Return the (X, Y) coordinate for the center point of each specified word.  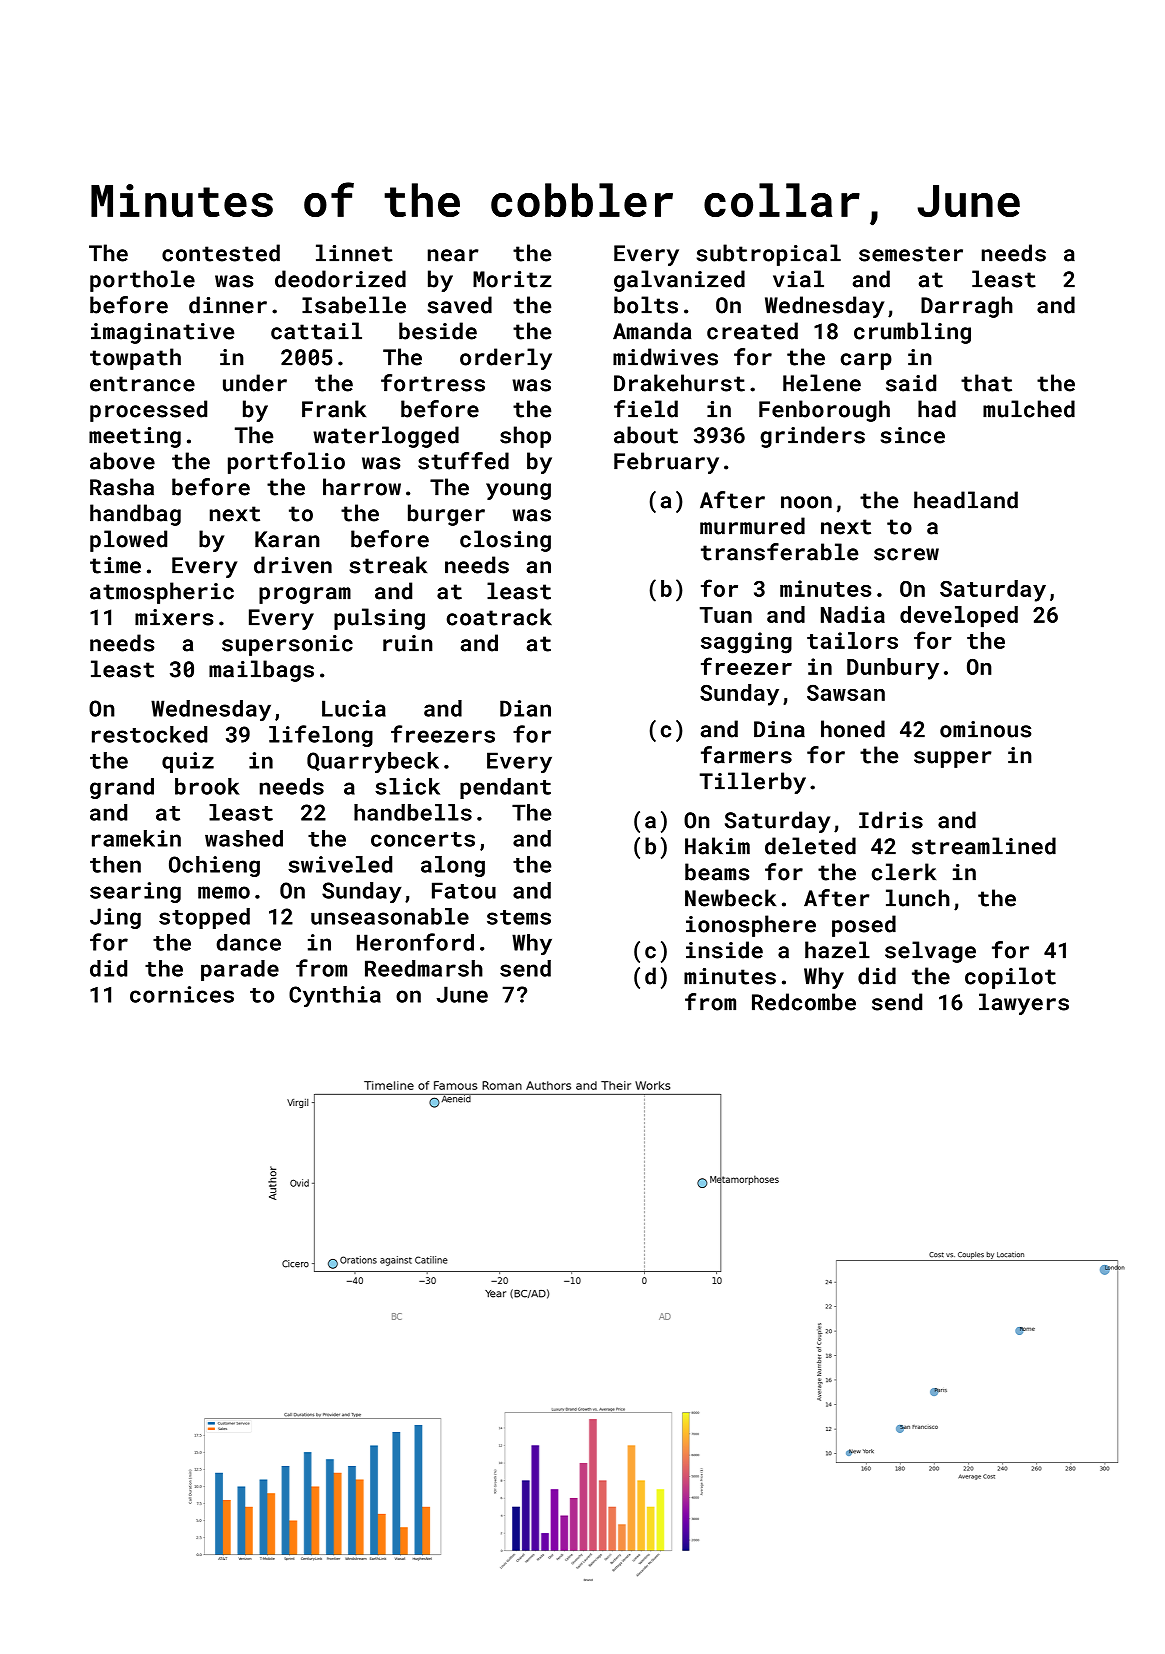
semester (911, 254)
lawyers (1024, 1004)
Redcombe (804, 1002)
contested (221, 253)
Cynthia (335, 996)
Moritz (512, 279)
